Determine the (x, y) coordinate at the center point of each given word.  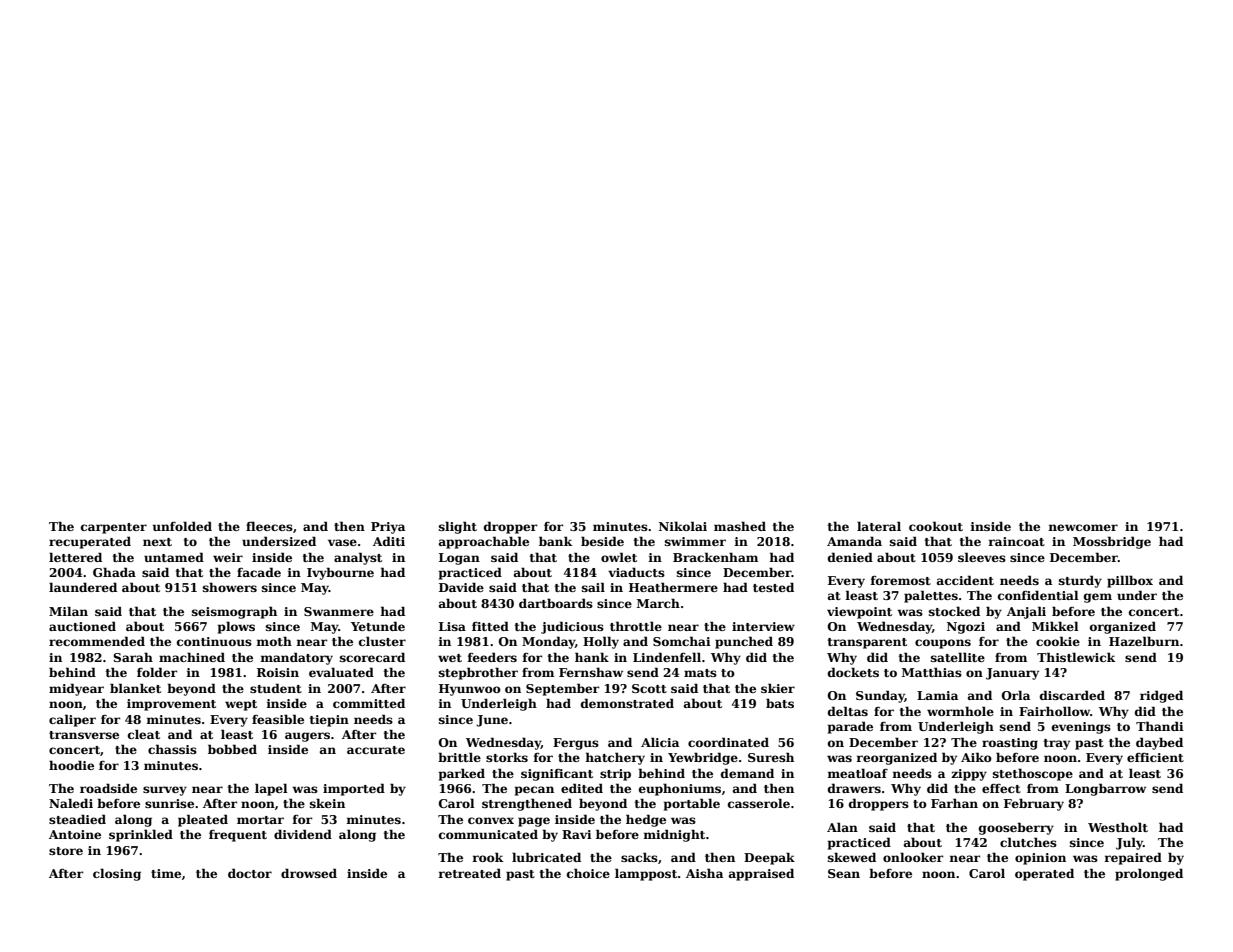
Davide (461, 587)
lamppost (646, 874)
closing (117, 874)
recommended (97, 641)
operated (1044, 874)
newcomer (1083, 527)
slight (458, 527)
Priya (388, 528)
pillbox (1130, 581)
